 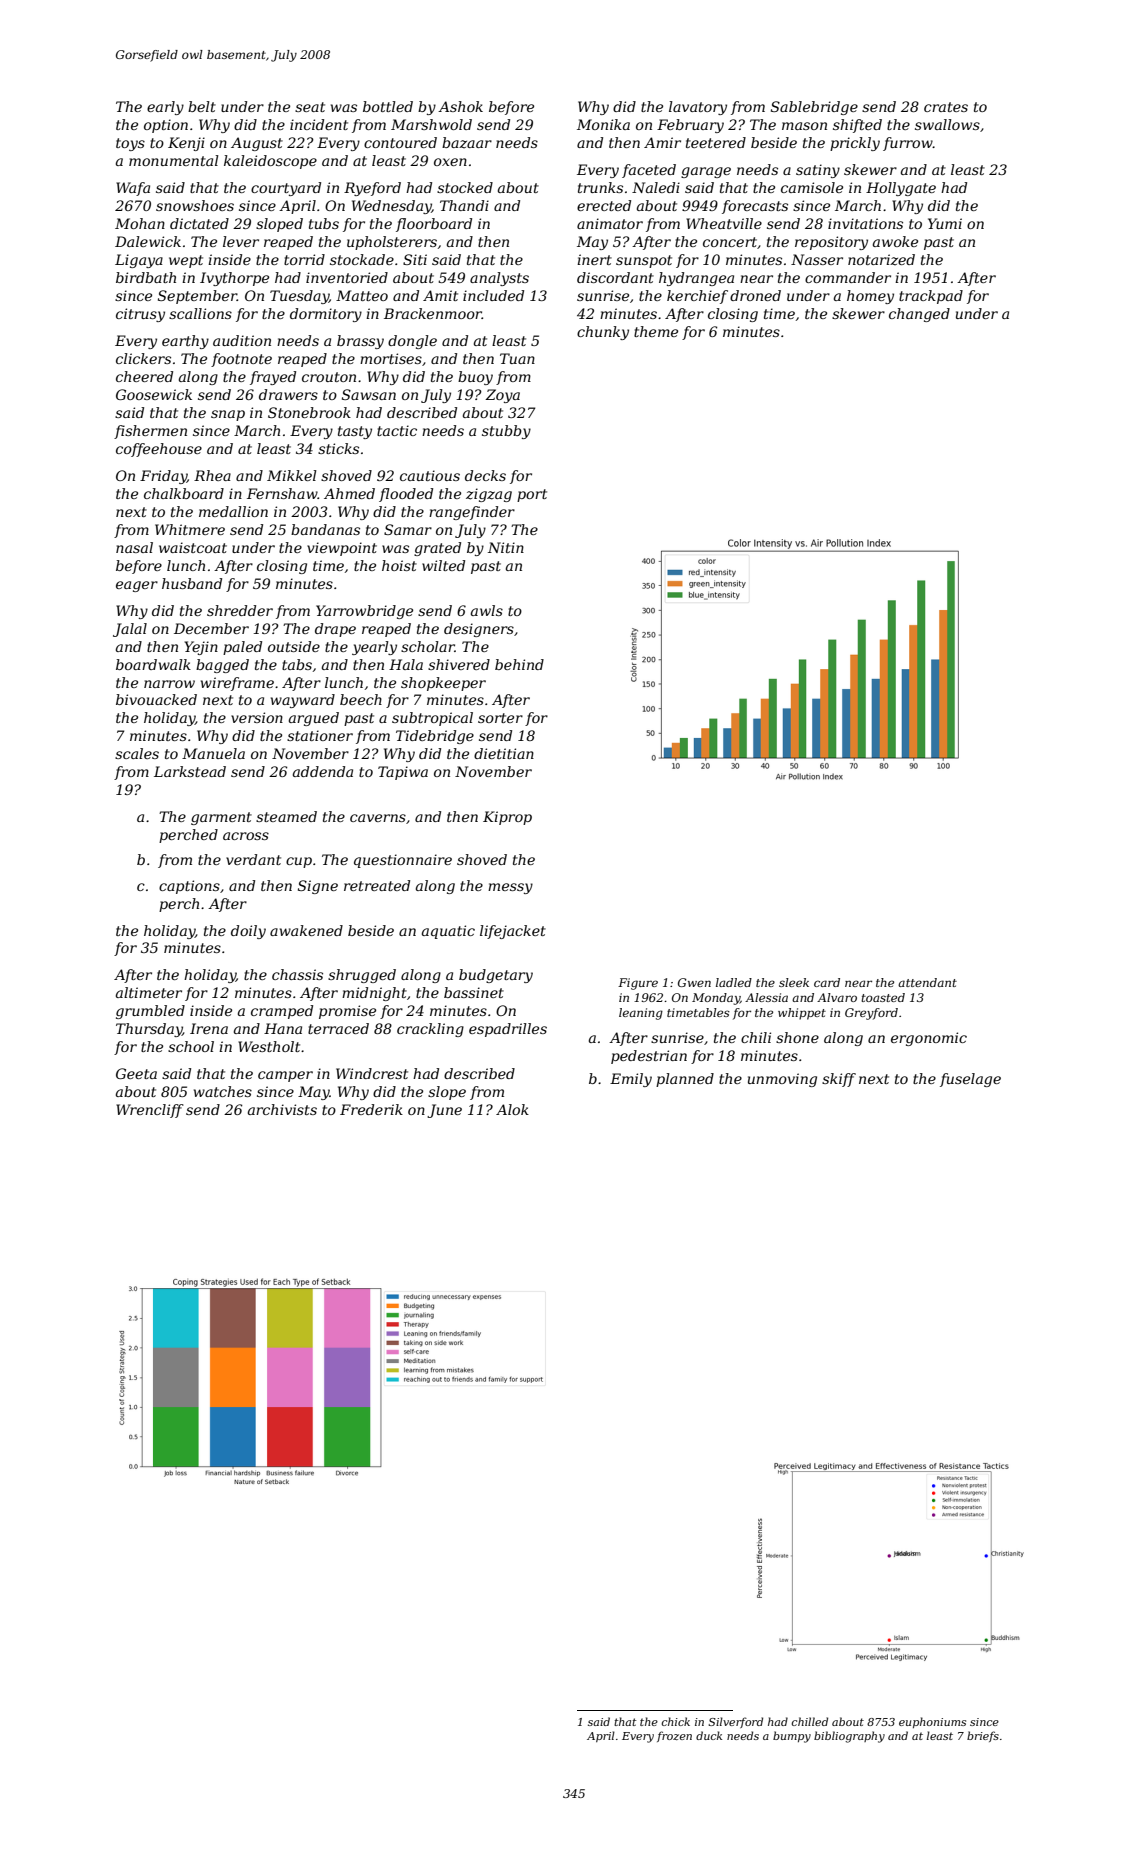 I want to click on chick, so click(x=675, y=1721).
